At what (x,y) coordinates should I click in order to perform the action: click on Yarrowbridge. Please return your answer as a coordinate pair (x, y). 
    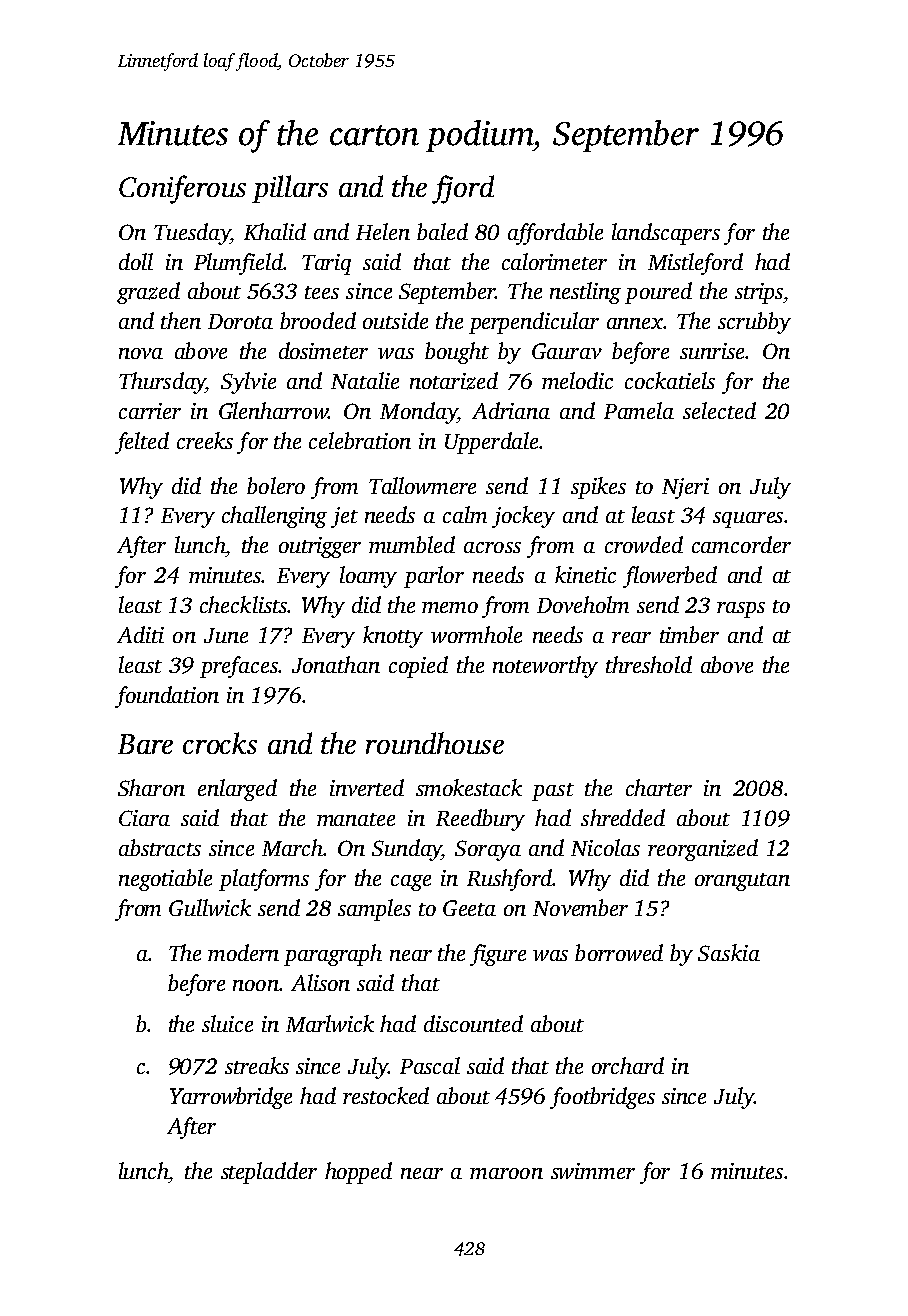
    Looking at the image, I should click on (231, 1098).
